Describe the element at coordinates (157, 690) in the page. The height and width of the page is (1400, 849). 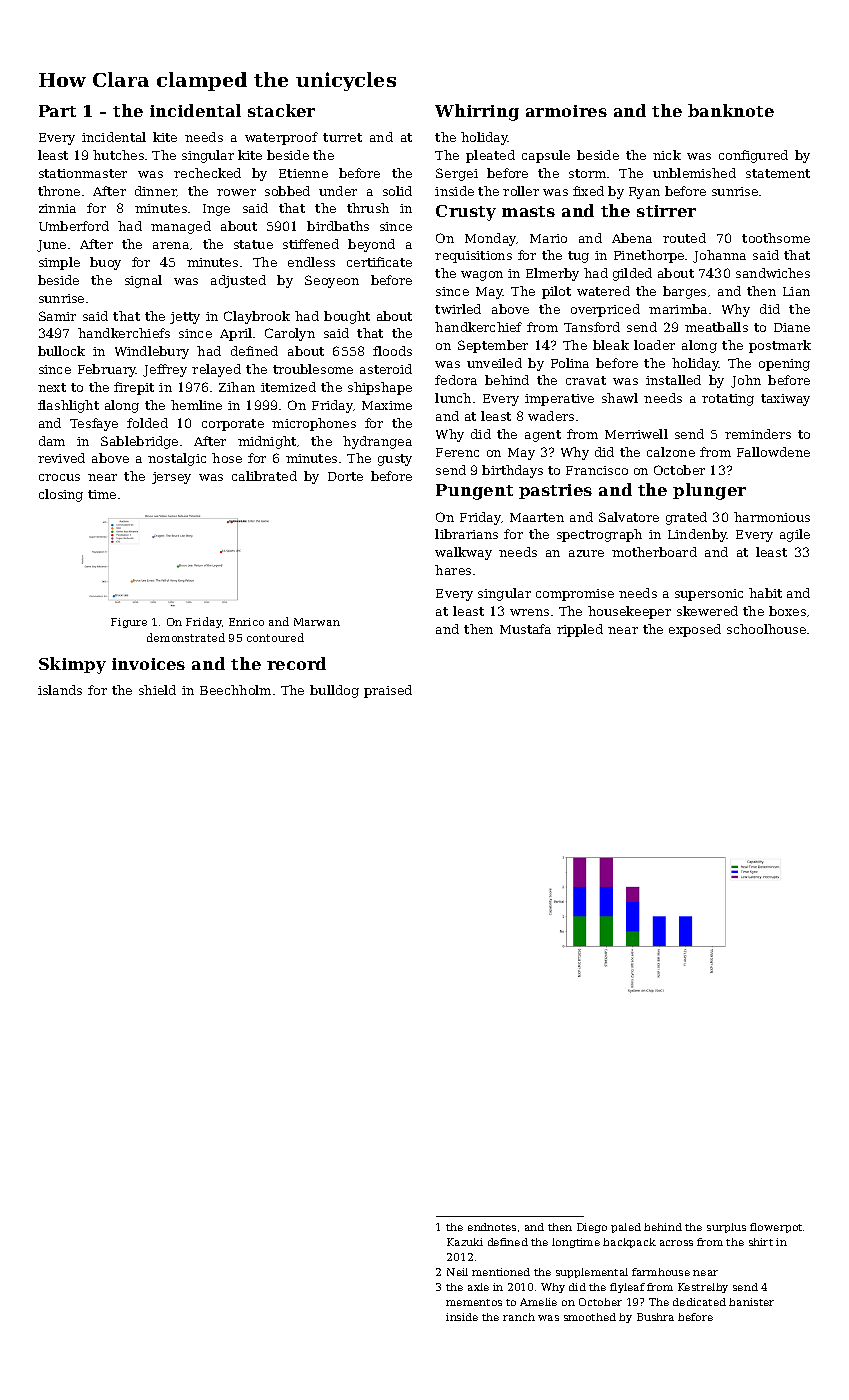
I see `shield` at that location.
